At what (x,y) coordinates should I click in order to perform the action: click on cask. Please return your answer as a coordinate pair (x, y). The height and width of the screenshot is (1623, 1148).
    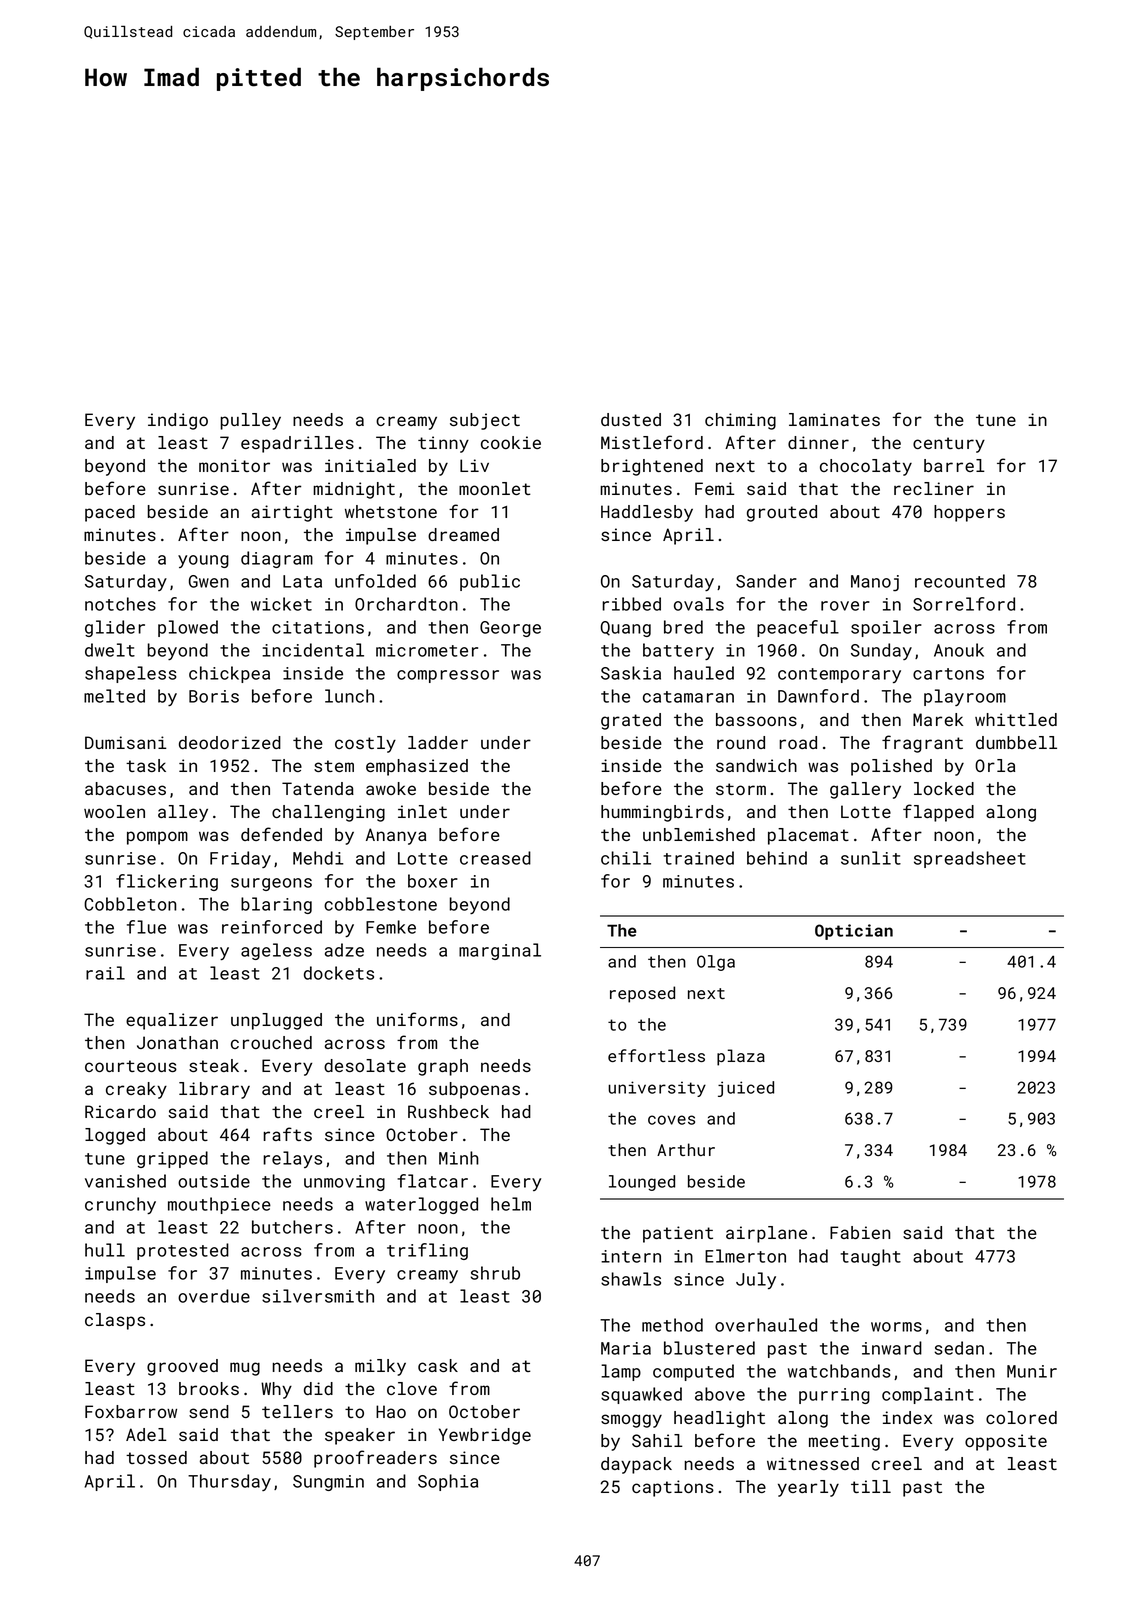
    Looking at the image, I should click on (438, 1365).
